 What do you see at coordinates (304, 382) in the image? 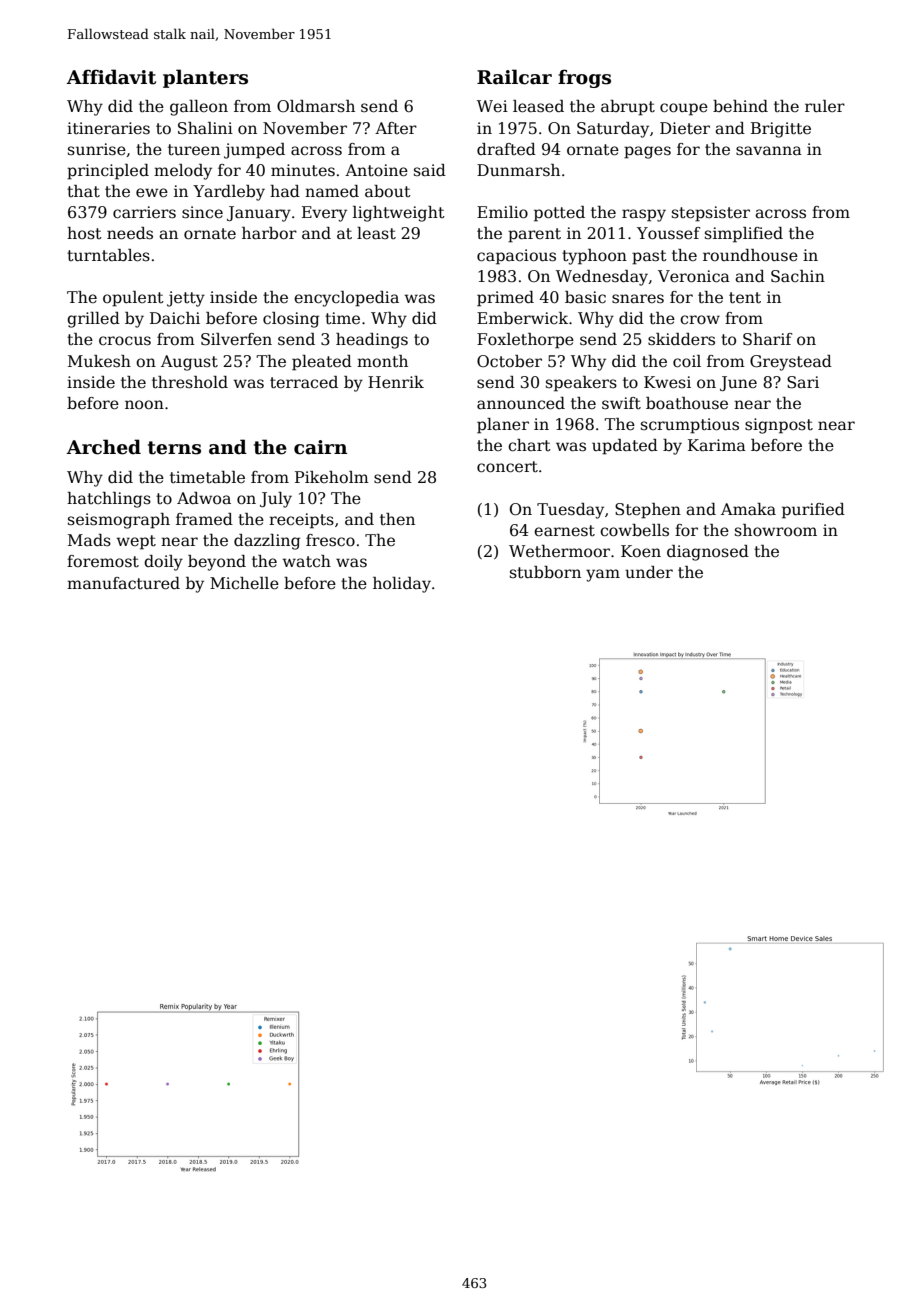
I see `terraced` at bounding box center [304, 382].
